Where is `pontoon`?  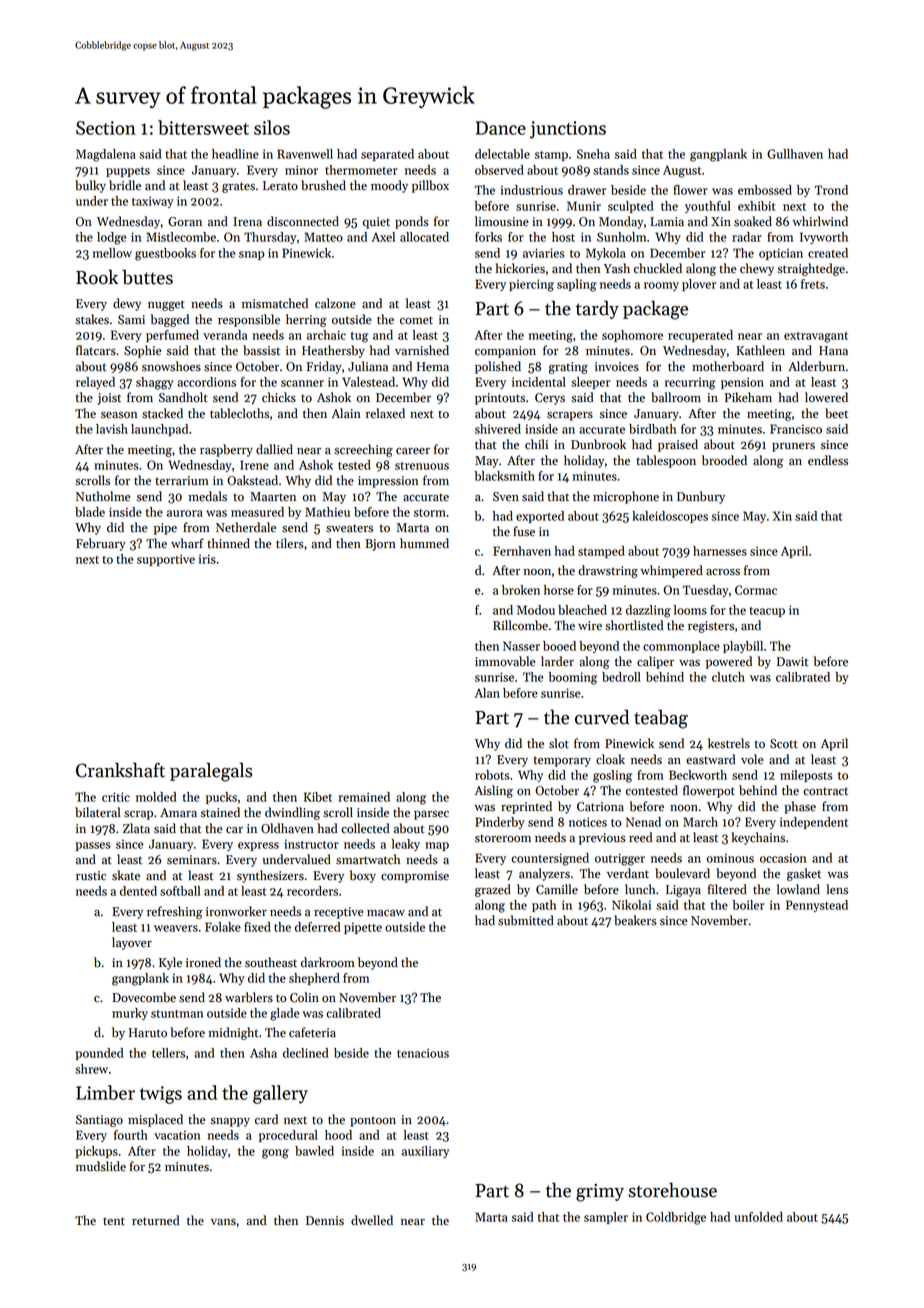
pontoon is located at coordinates (373, 1121).
